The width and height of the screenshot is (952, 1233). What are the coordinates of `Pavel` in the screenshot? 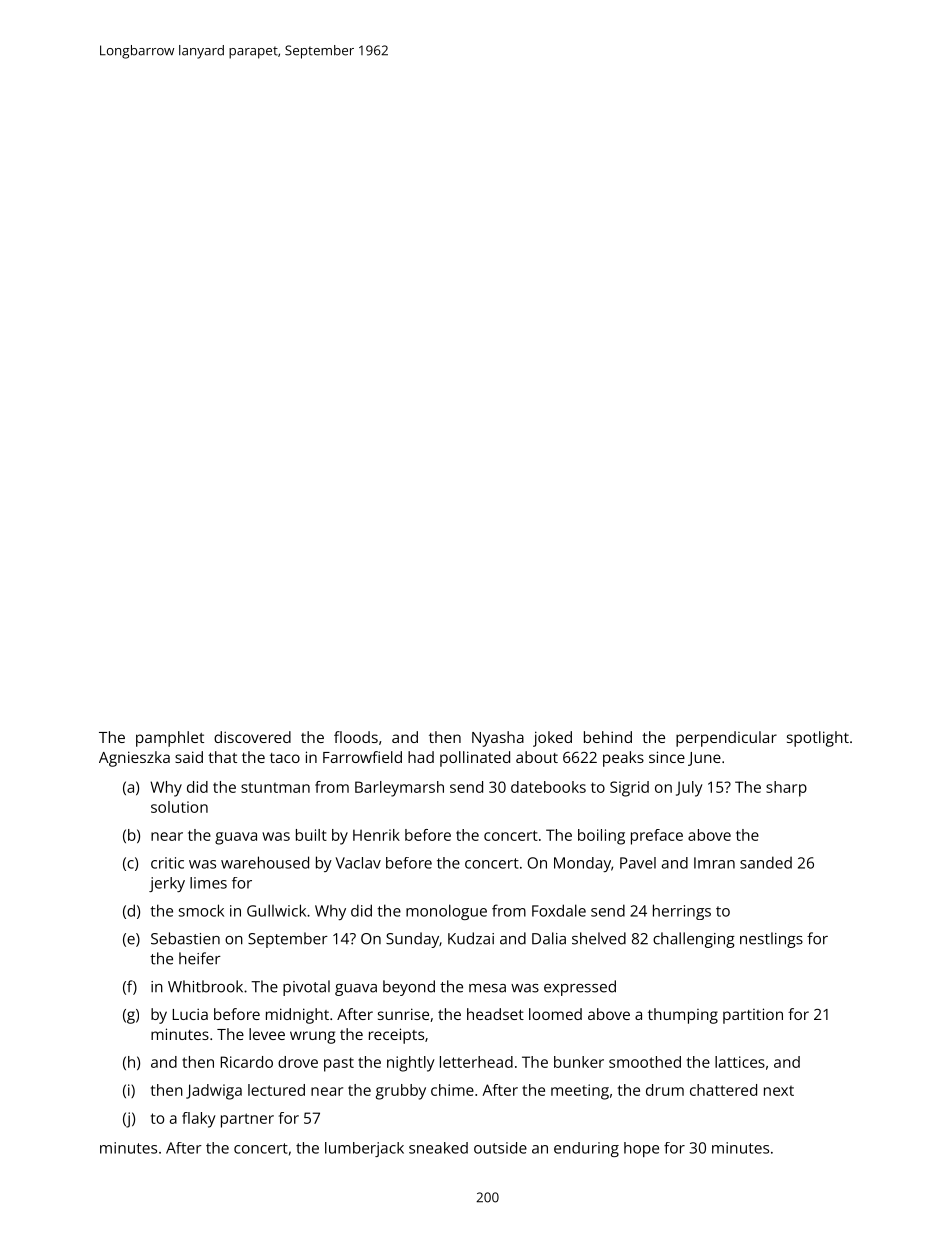 It's located at (638, 863).
